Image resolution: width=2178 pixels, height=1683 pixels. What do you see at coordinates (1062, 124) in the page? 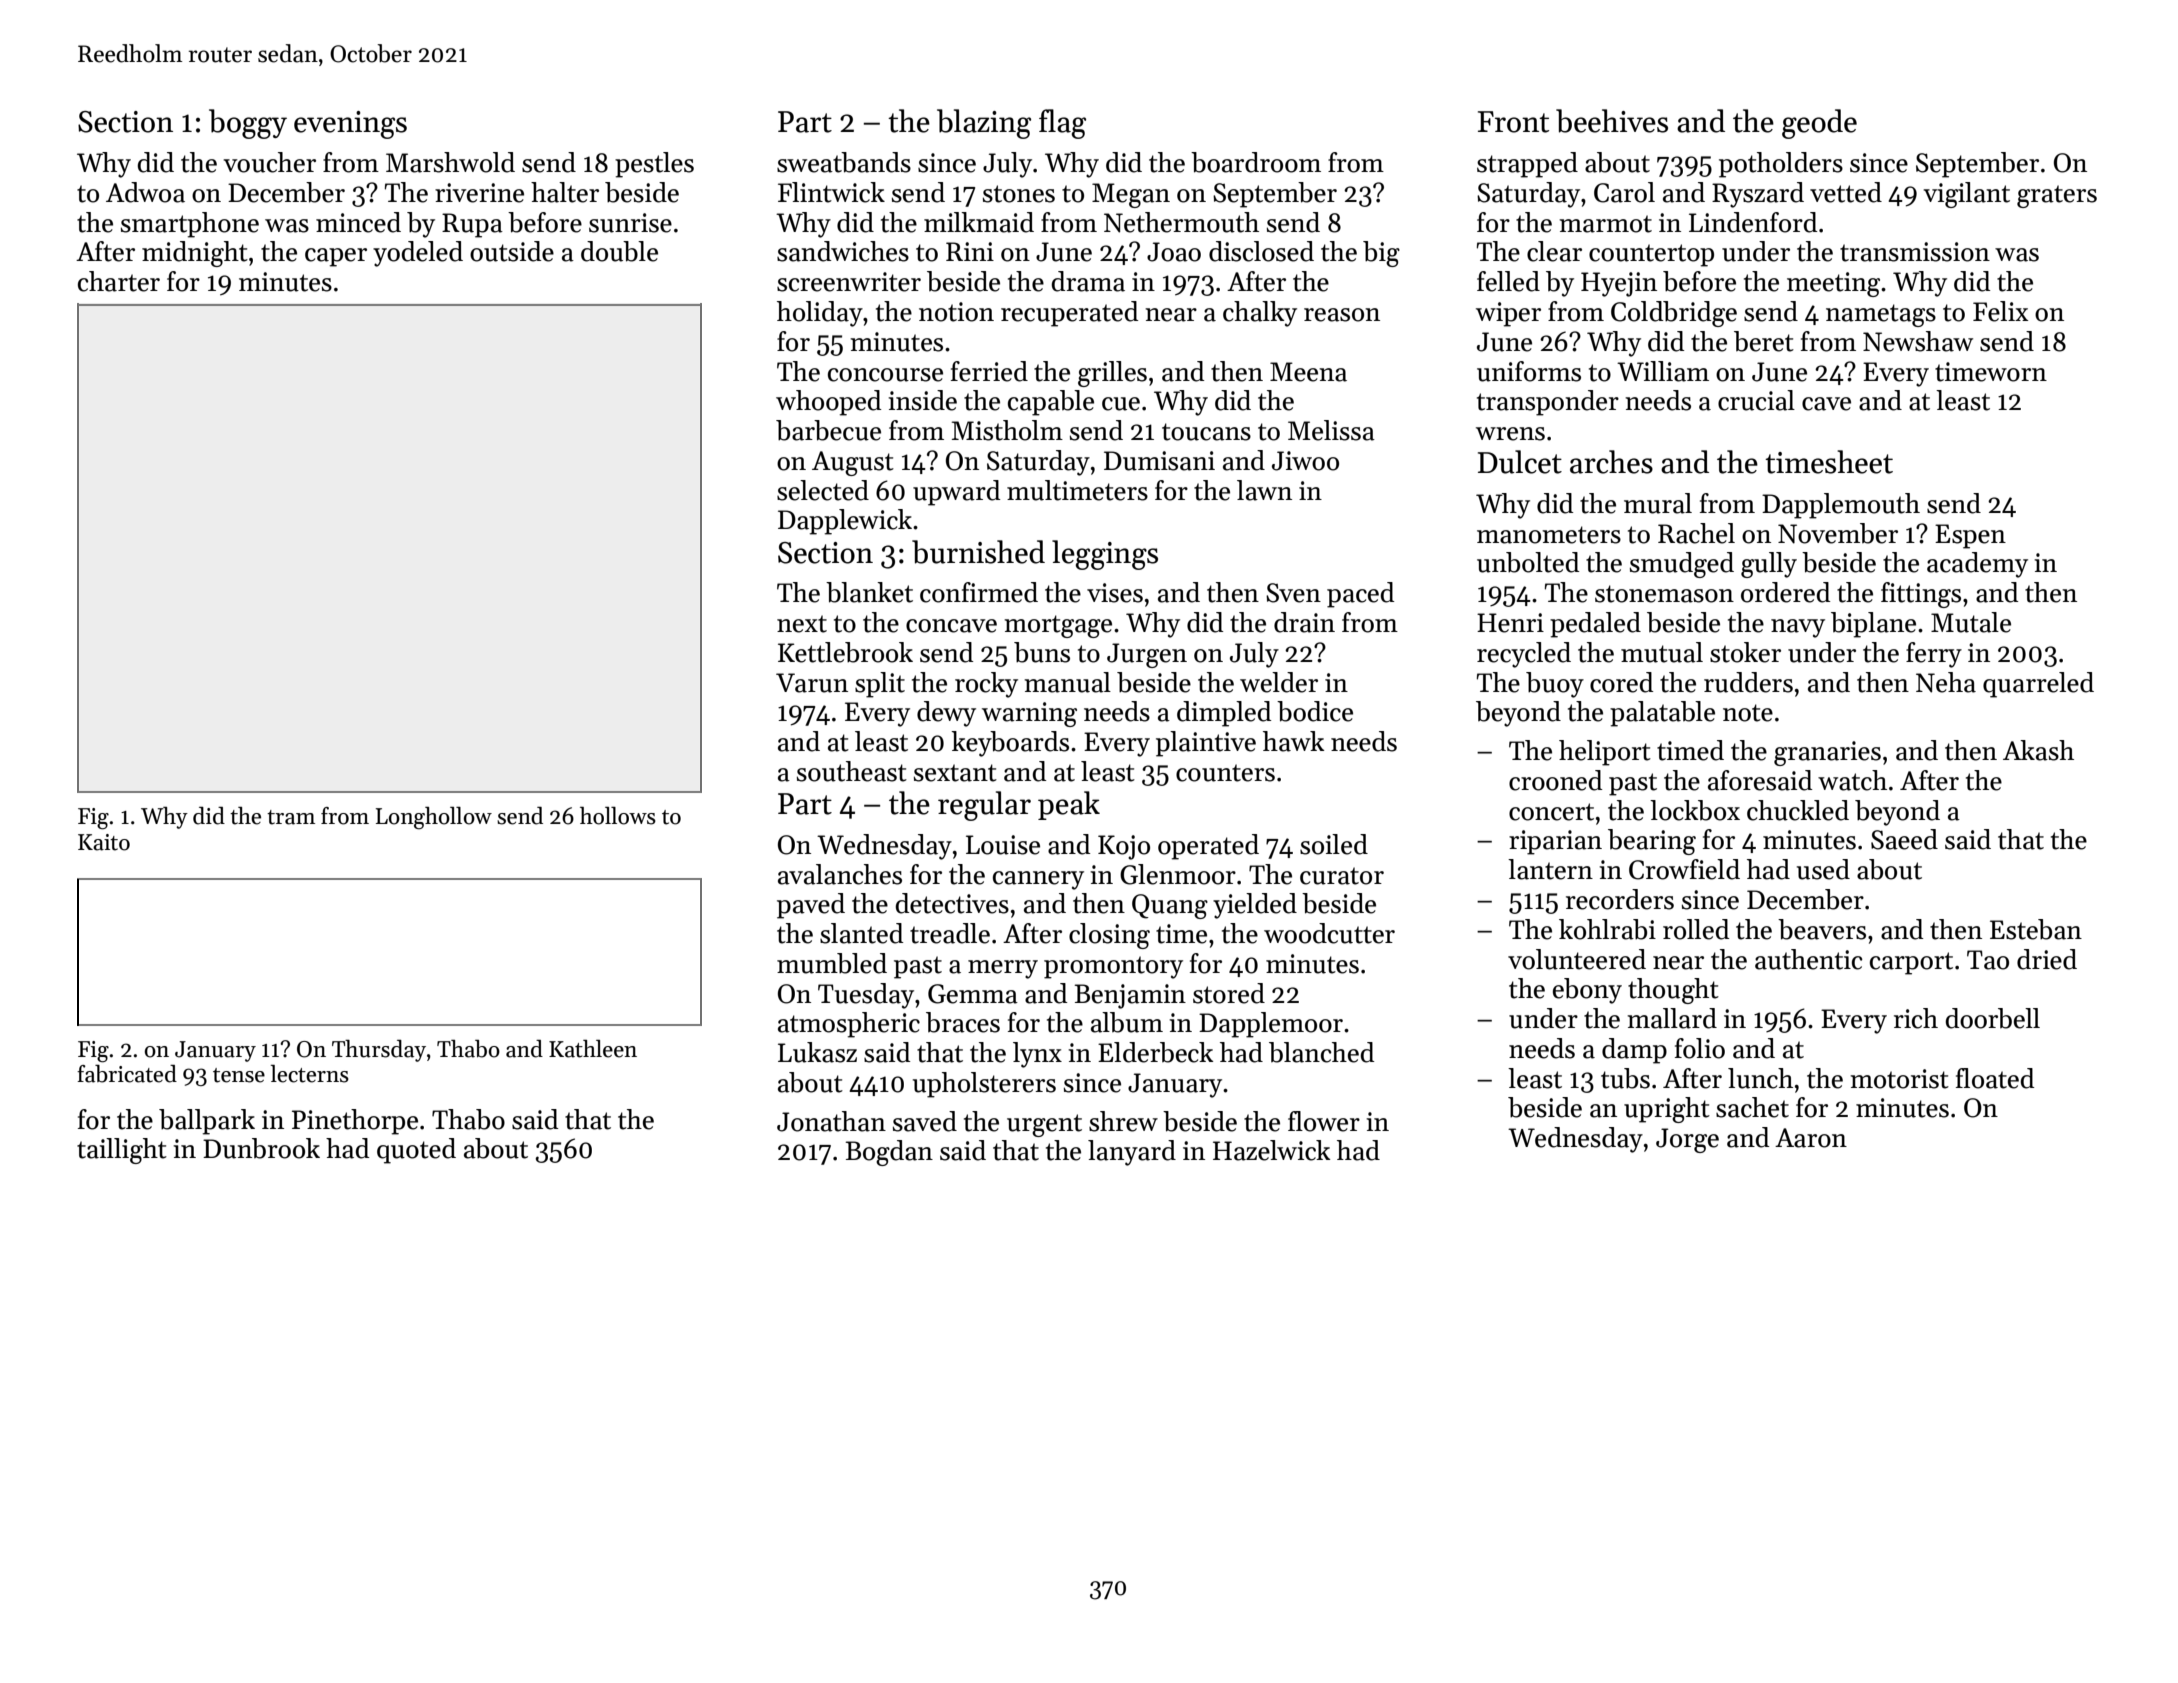
I see `flag` at bounding box center [1062, 124].
